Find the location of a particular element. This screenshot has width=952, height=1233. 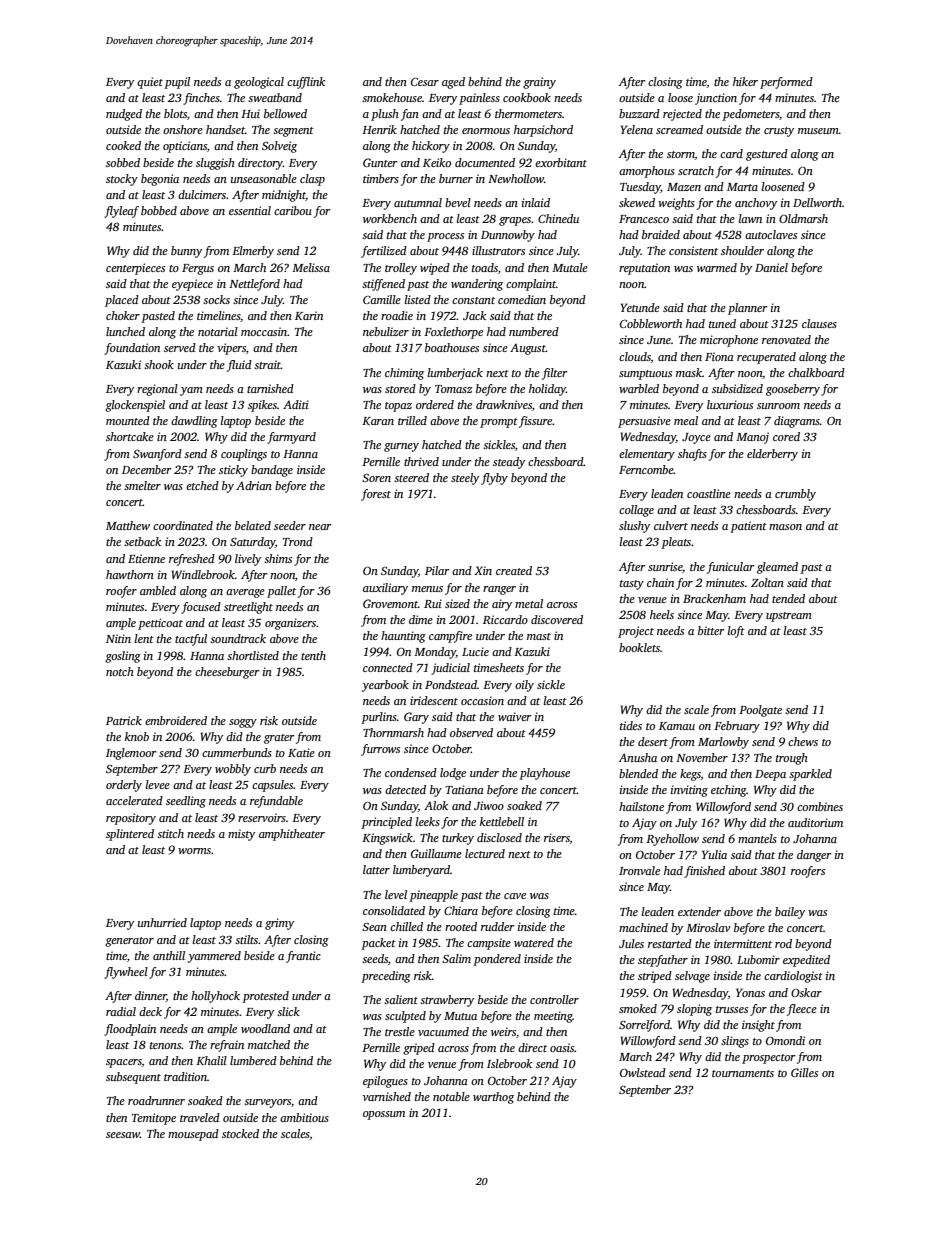

notch is located at coordinates (120, 671).
